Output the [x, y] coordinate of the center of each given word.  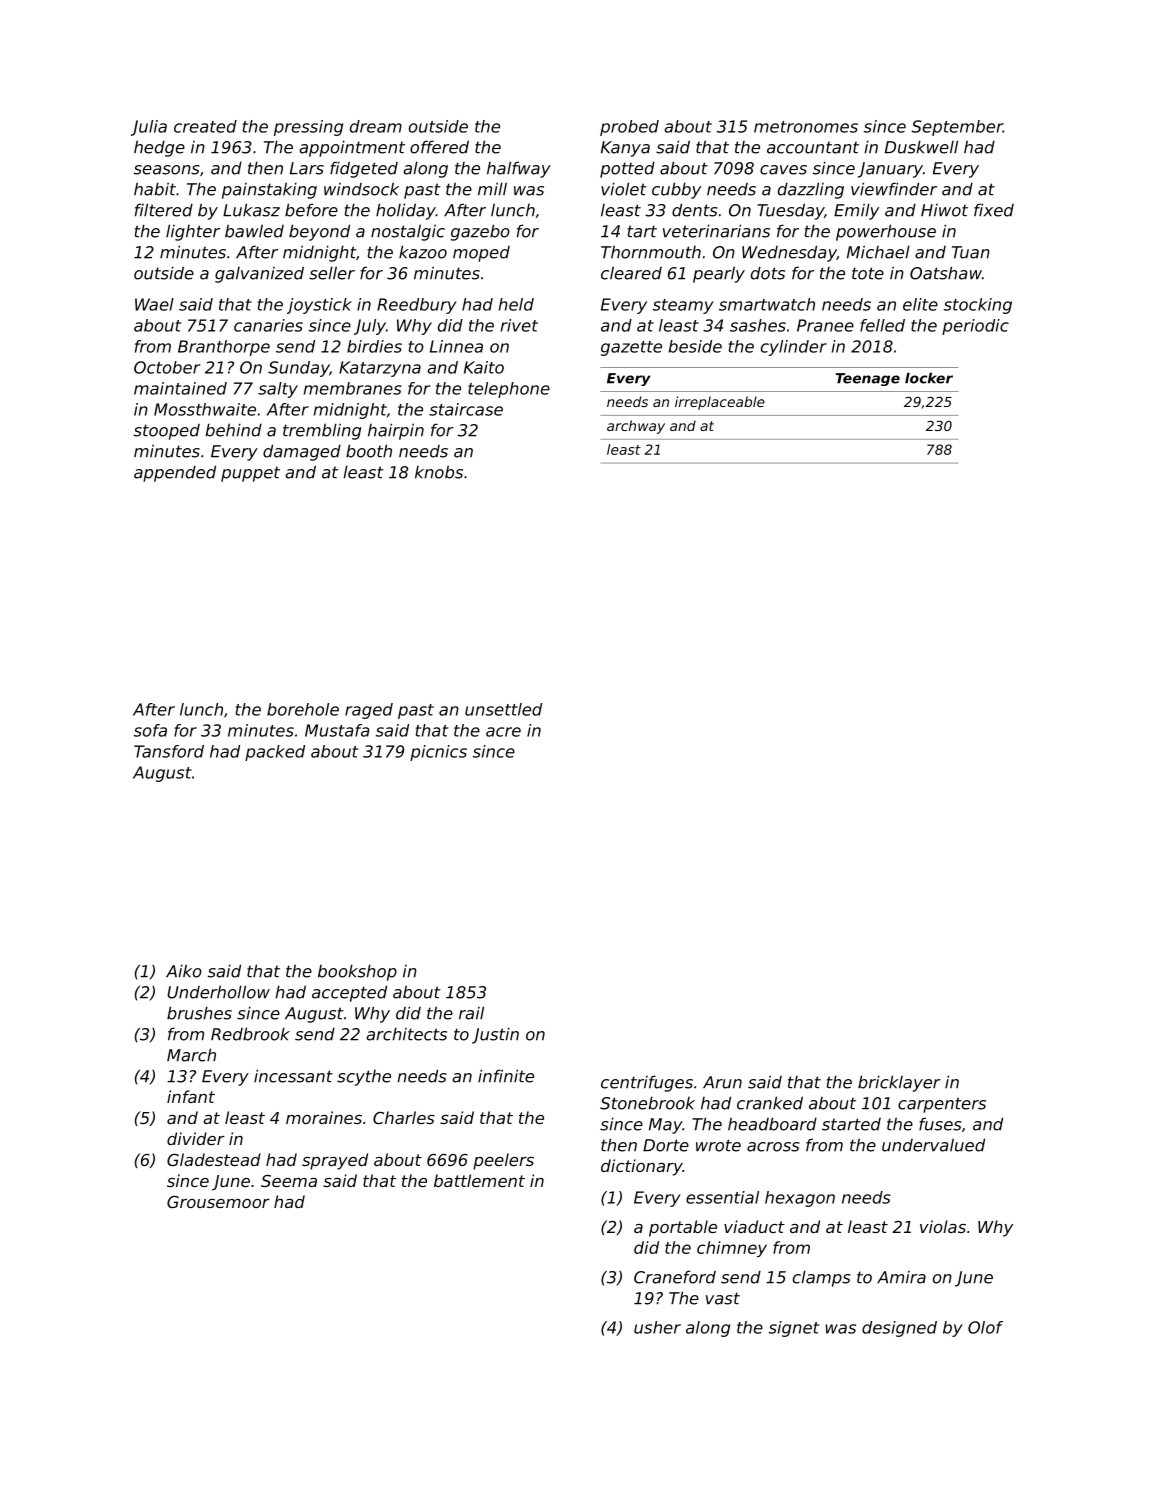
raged [369, 711]
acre [503, 732]
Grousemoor [218, 1202]
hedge [159, 148]
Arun [722, 1082]
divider [196, 1138]
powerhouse [886, 232]
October [167, 367]
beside [695, 346]
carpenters [942, 1105]
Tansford [169, 751]
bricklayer [899, 1083]
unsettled [503, 709]
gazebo [480, 232]
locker [929, 378]
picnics [438, 753]
